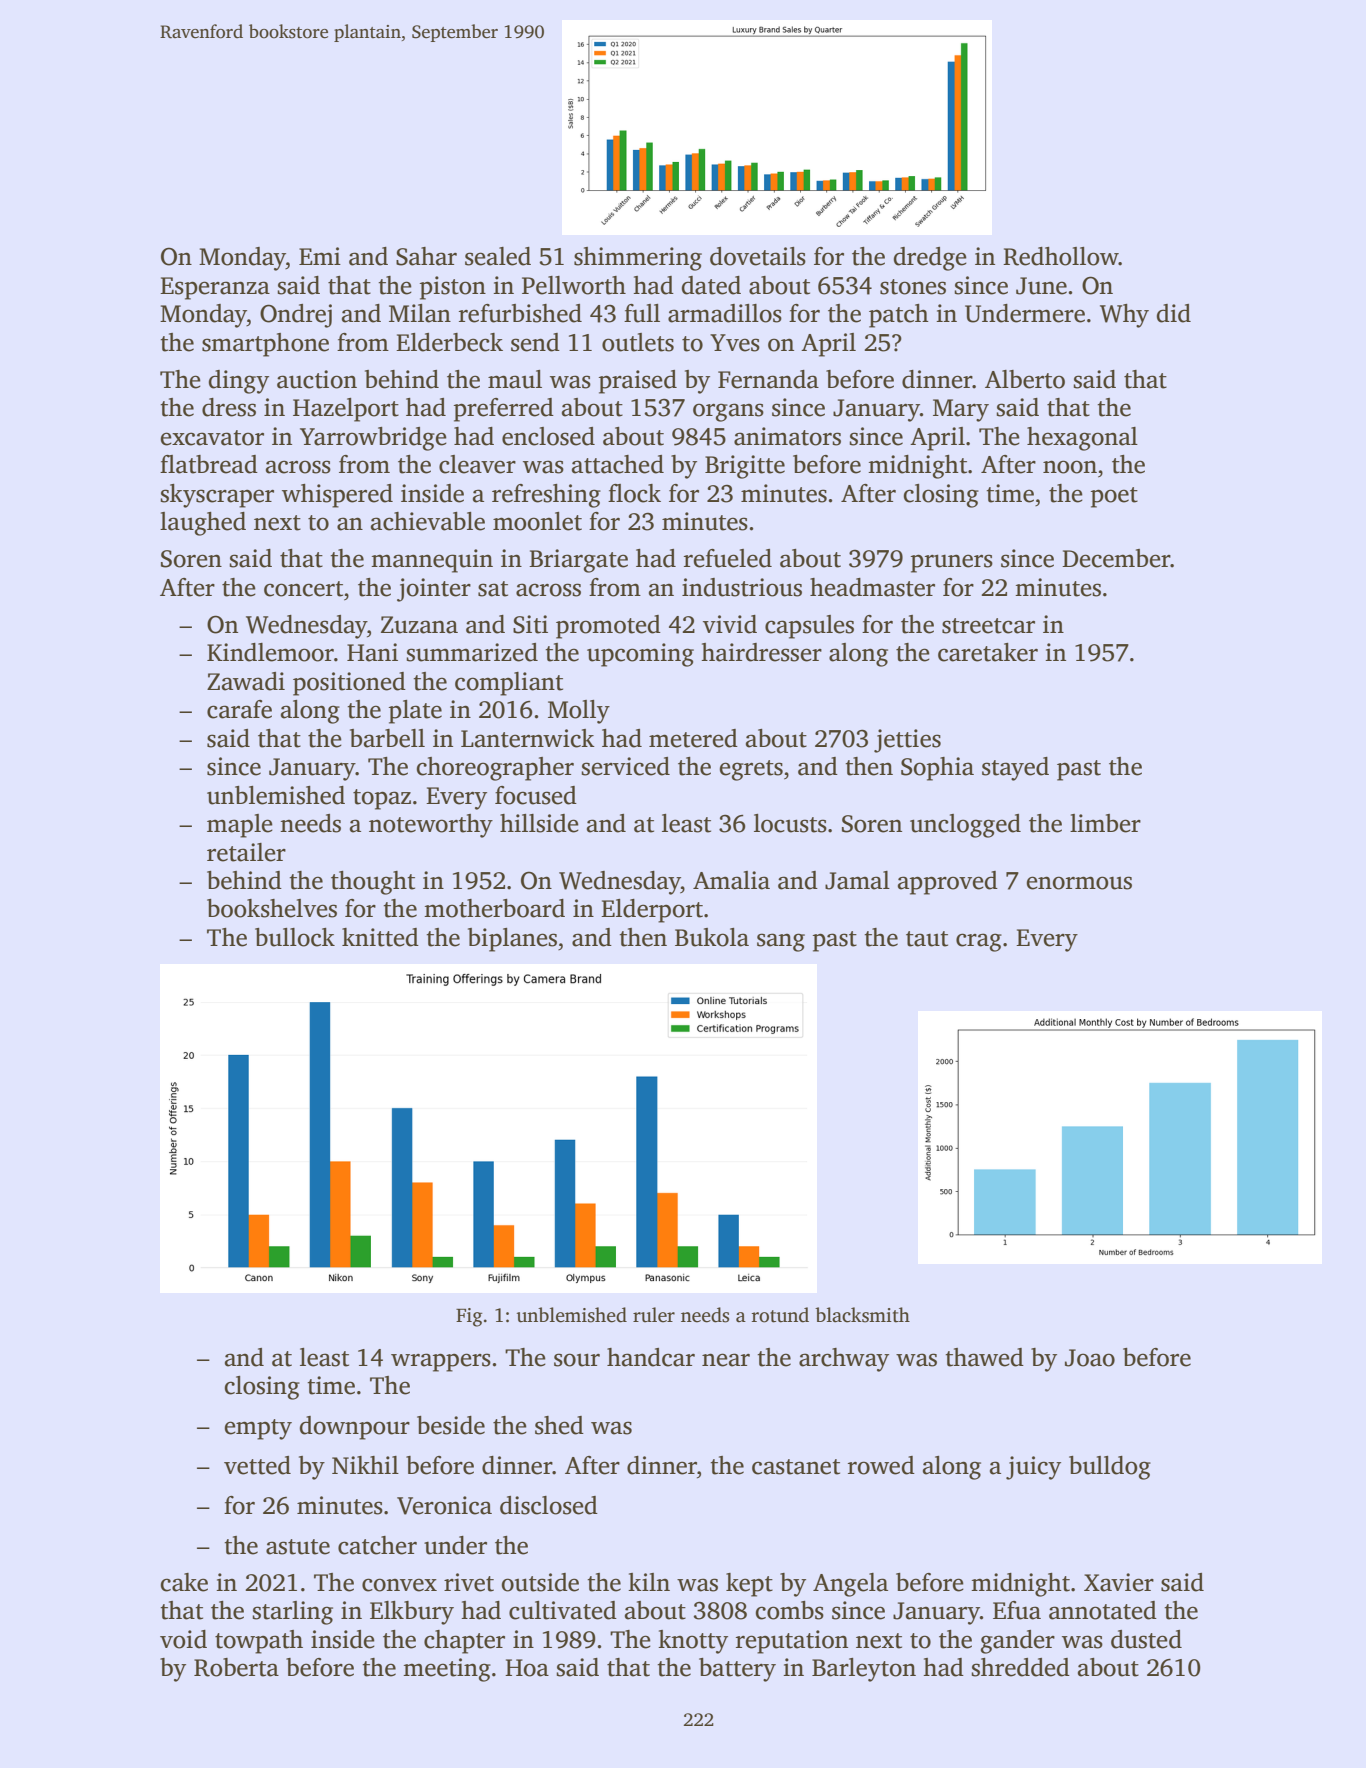 The height and width of the page is (1768, 1366). Describe the element at coordinates (574, 285) in the page. I see `Pellworth` at that location.
